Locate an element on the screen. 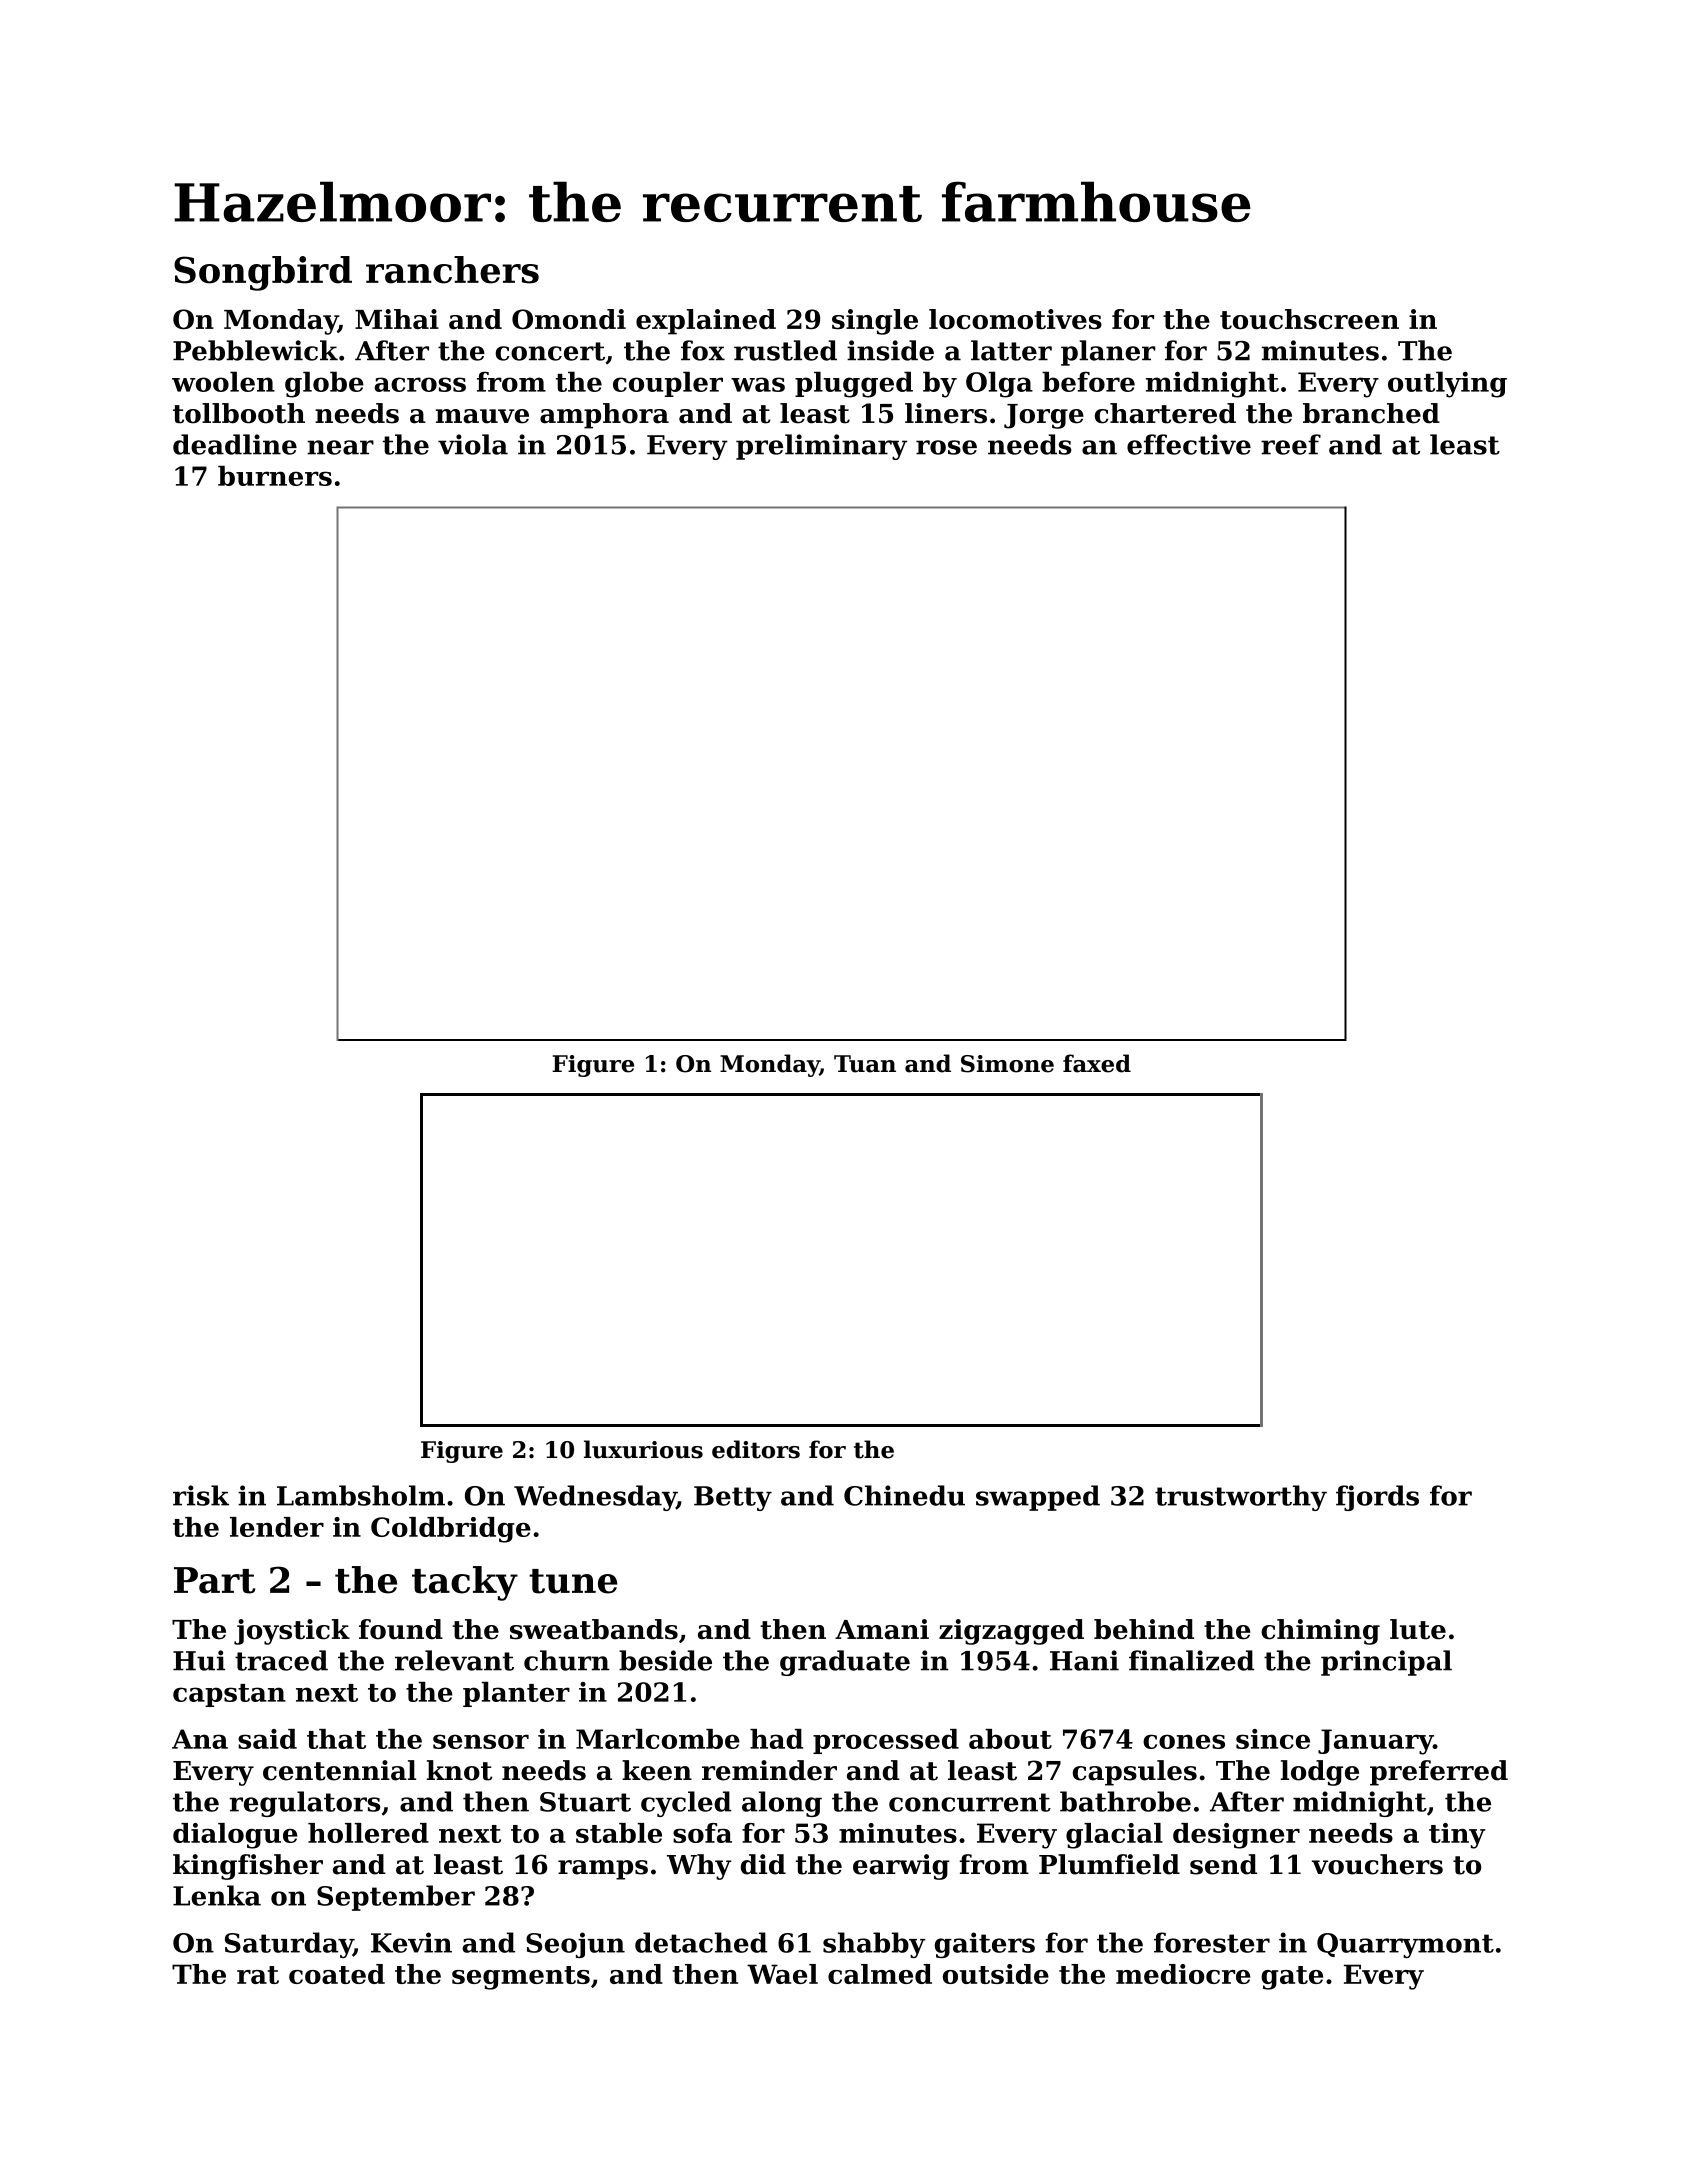 The height and width of the screenshot is (2178, 1683). dialogue is located at coordinates (235, 1836).
